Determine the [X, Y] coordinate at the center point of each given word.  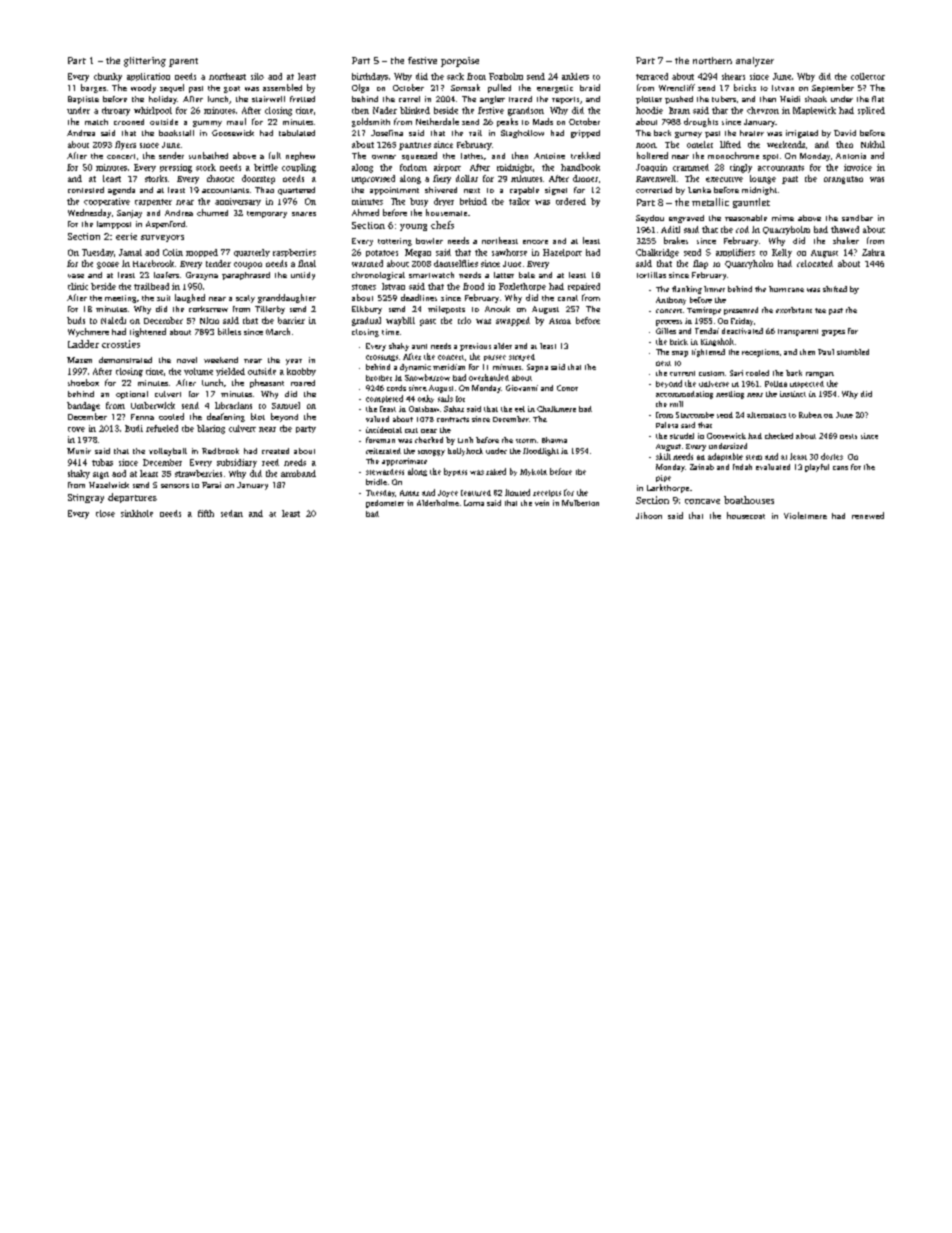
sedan [232, 513]
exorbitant [794, 310]
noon [646, 145]
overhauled [489, 377]
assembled [282, 87]
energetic [555, 89]
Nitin [209, 320]
